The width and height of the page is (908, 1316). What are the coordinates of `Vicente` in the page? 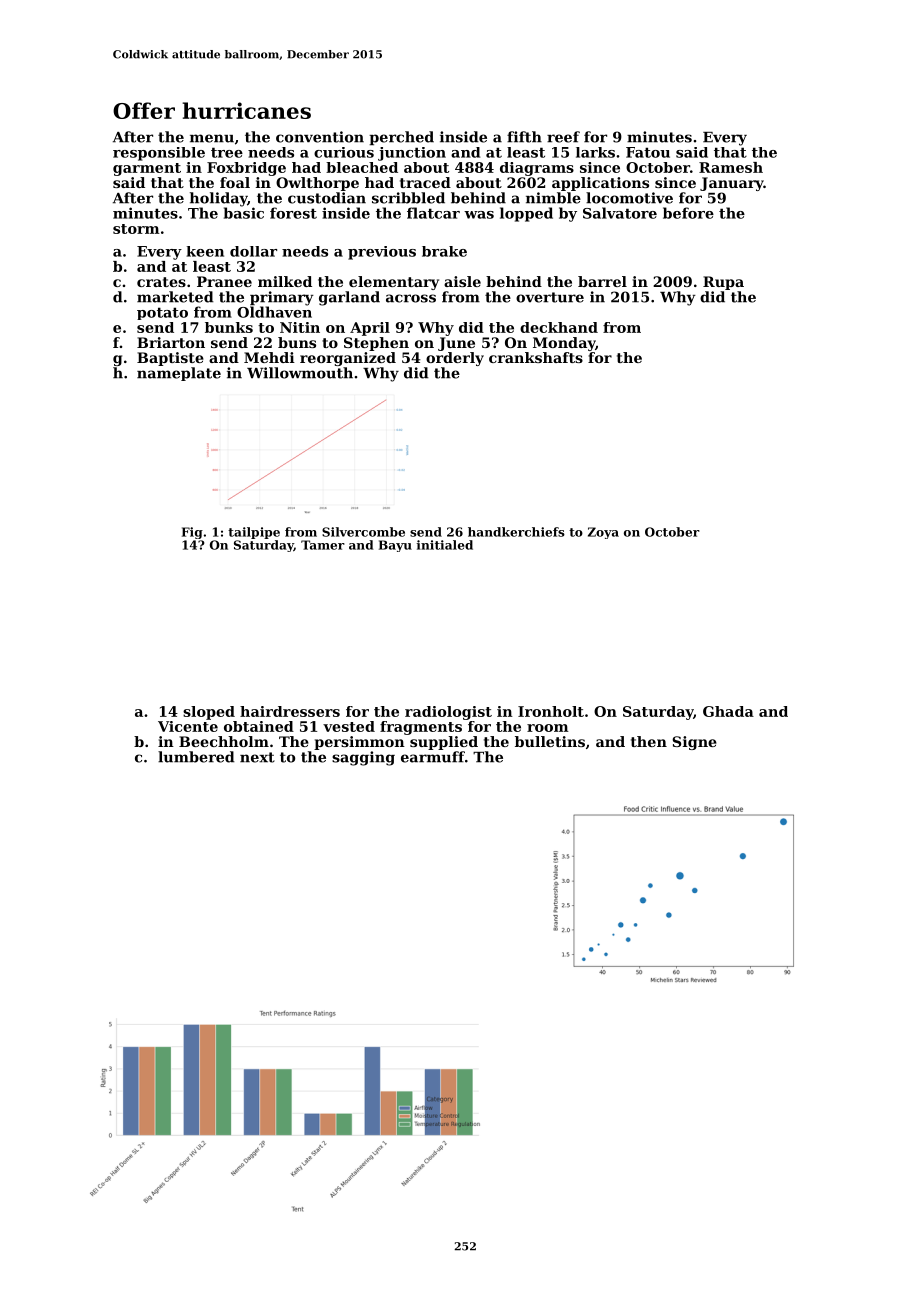 It's located at (188, 726).
